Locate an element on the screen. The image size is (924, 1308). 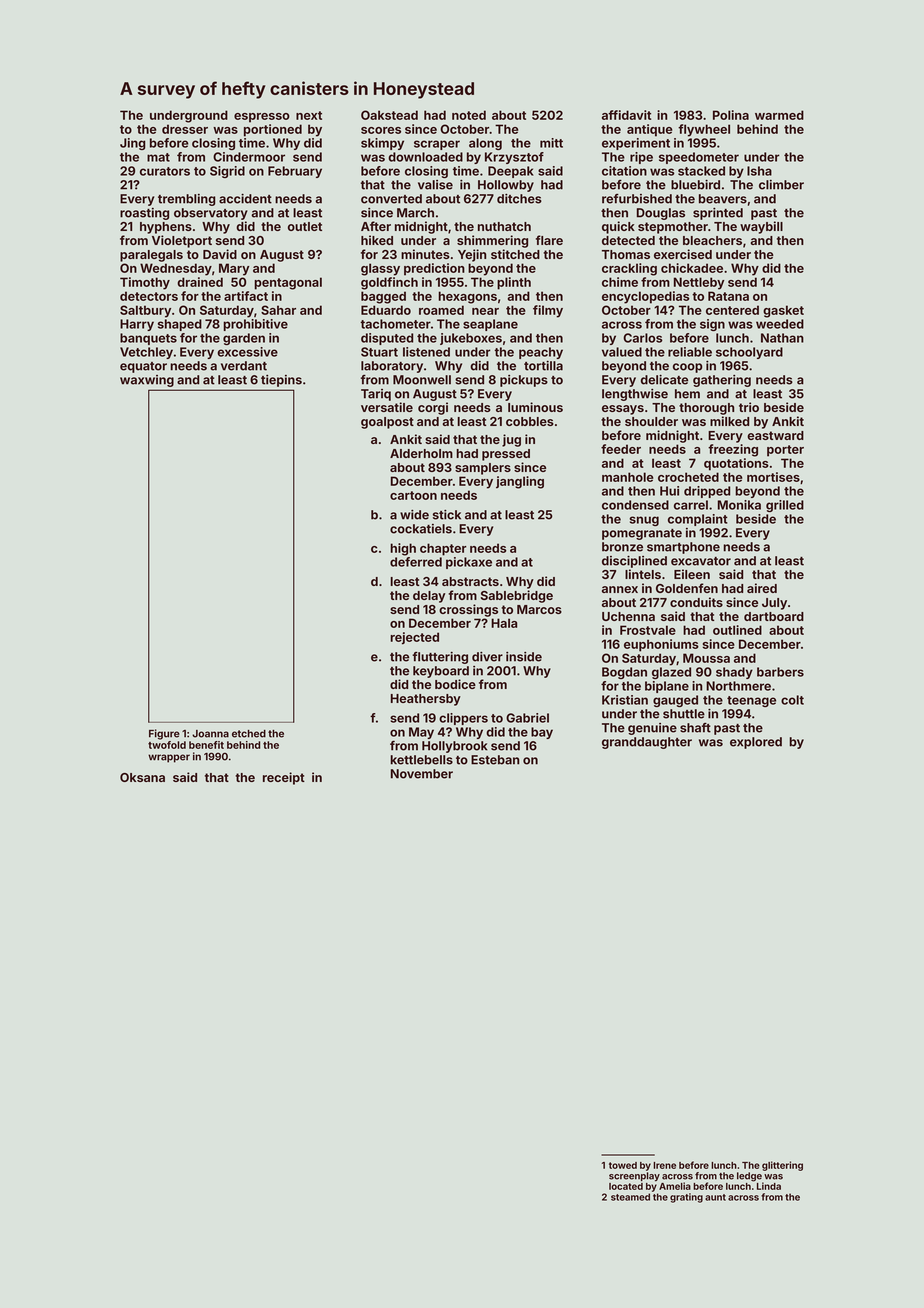
affidavit is located at coordinates (626, 115).
